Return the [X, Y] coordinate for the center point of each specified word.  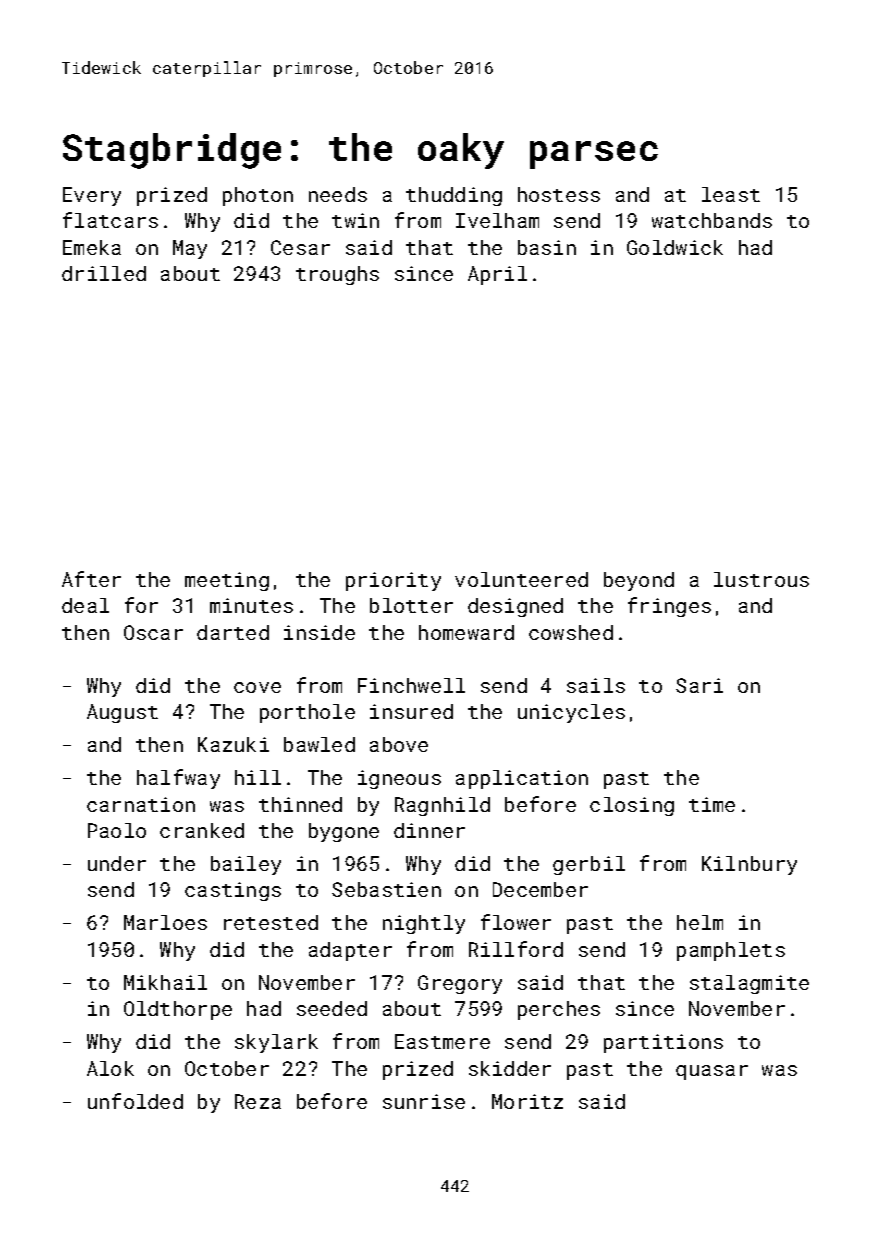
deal [85, 605]
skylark [276, 1043]
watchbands [712, 220]
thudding [454, 196]
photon [258, 196]
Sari [699, 685]
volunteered [521, 579]
